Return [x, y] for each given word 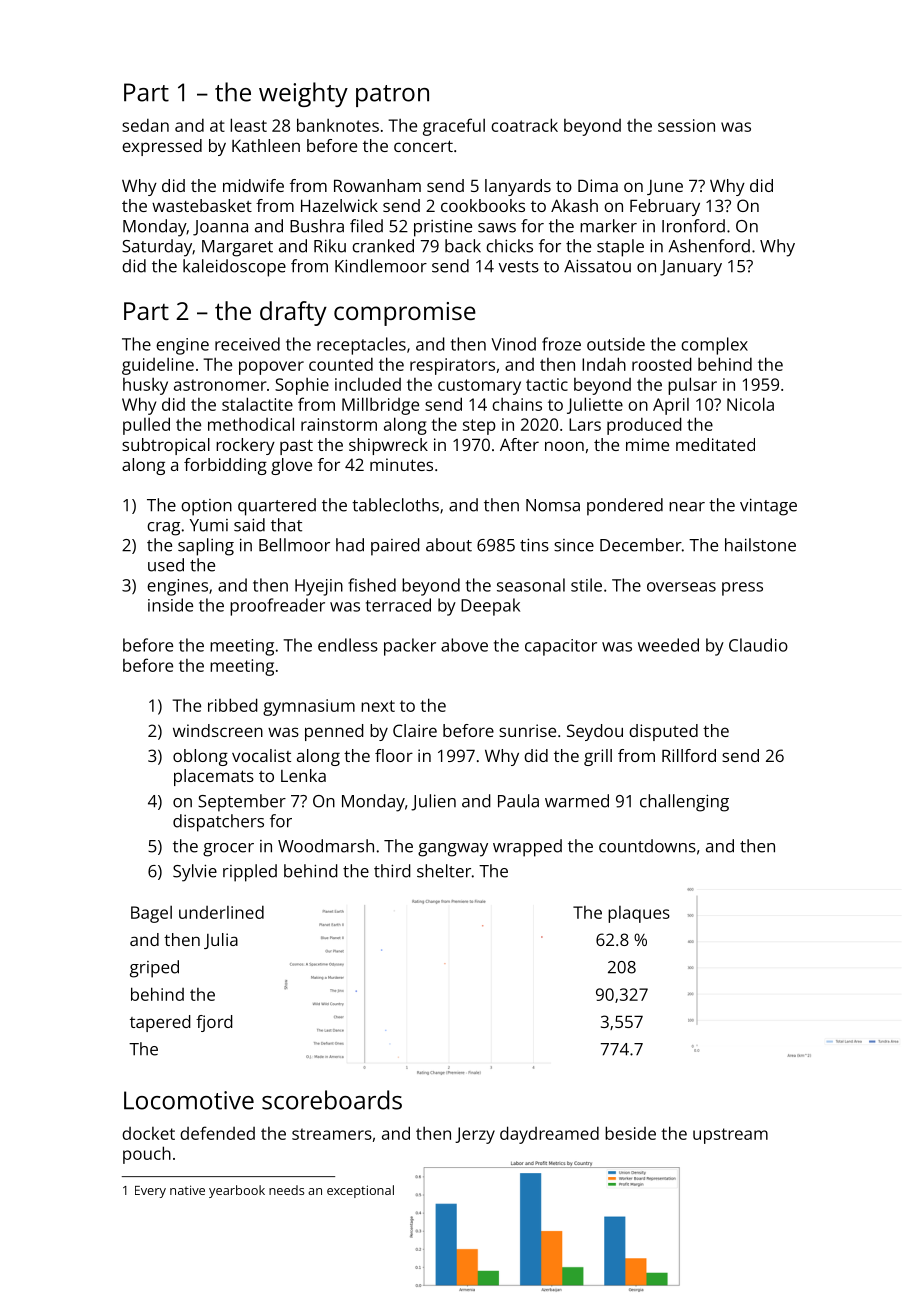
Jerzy [475, 1135]
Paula [518, 801]
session [686, 125]
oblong [200, 757]
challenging [684, 803]
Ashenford [709, 246]
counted [341, 364]
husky [145, 386]
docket [148, 1133]
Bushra [317, 226]
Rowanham [377, 185]
